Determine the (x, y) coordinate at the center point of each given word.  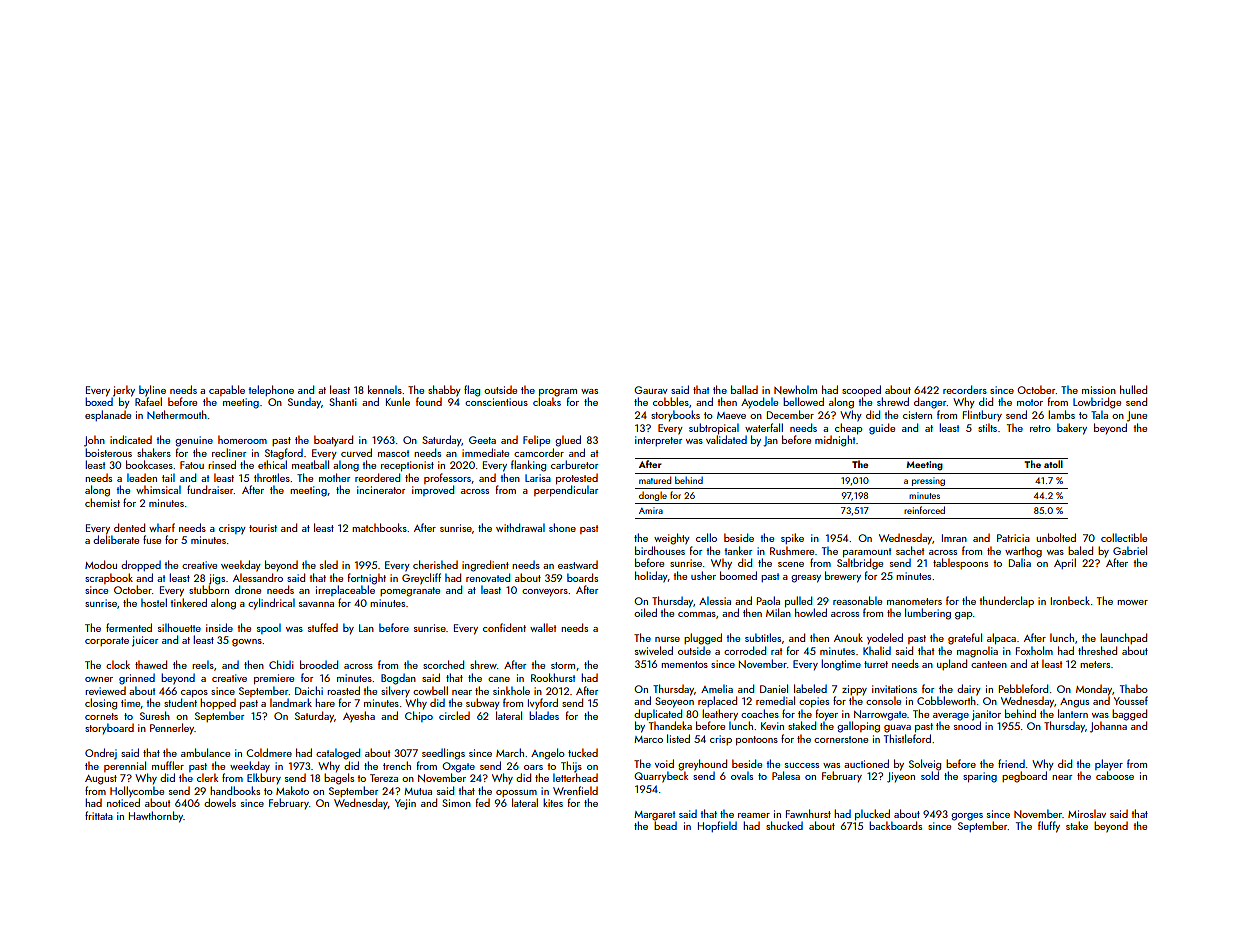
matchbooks (379, 527)
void (664, 763)
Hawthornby (156, 817)
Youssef (1131, 700)
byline (152, 391)
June (1137, 416)
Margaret (654, 816)
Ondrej (101, 754)
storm (563, 665)
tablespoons (960, 563)
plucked (872, 814)
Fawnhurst (808, 813)
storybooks (675, 416)
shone (562, 527)
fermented (129, 627)
